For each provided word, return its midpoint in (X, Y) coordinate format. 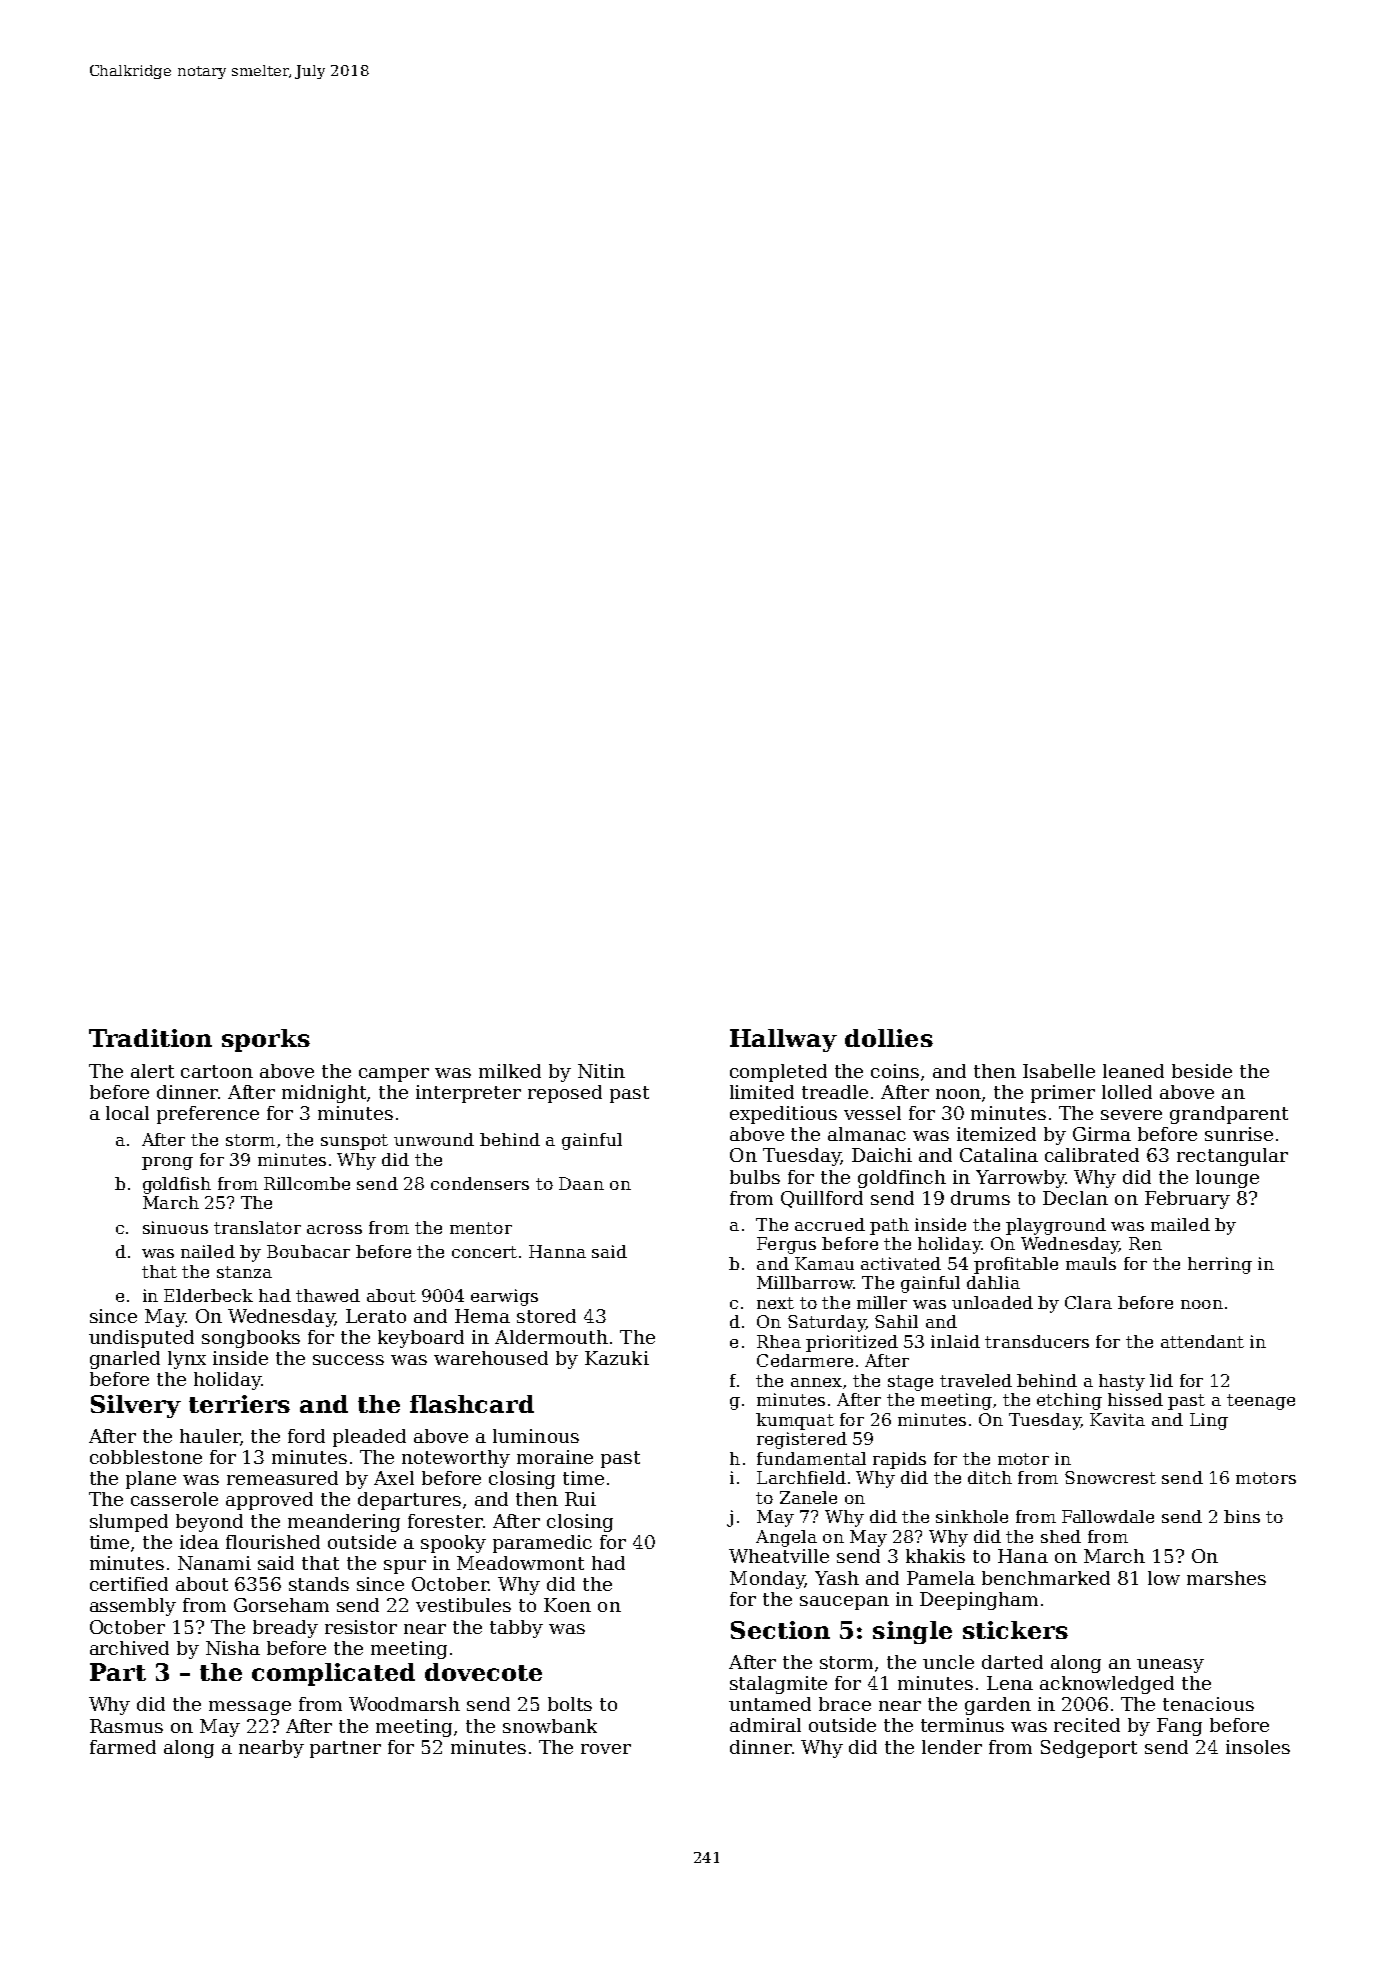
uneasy (1170, 1666)
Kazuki (617, 1358)
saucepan (844, 1603)
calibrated (1092, 1155)
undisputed (141, 1339)
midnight (325, 1094)
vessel (872, 1113)
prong (167, 1163)
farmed (123, 1747)
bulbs (755, 1177)
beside (1202, 1071)
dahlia (993, 1282)
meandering (344, 1523)
